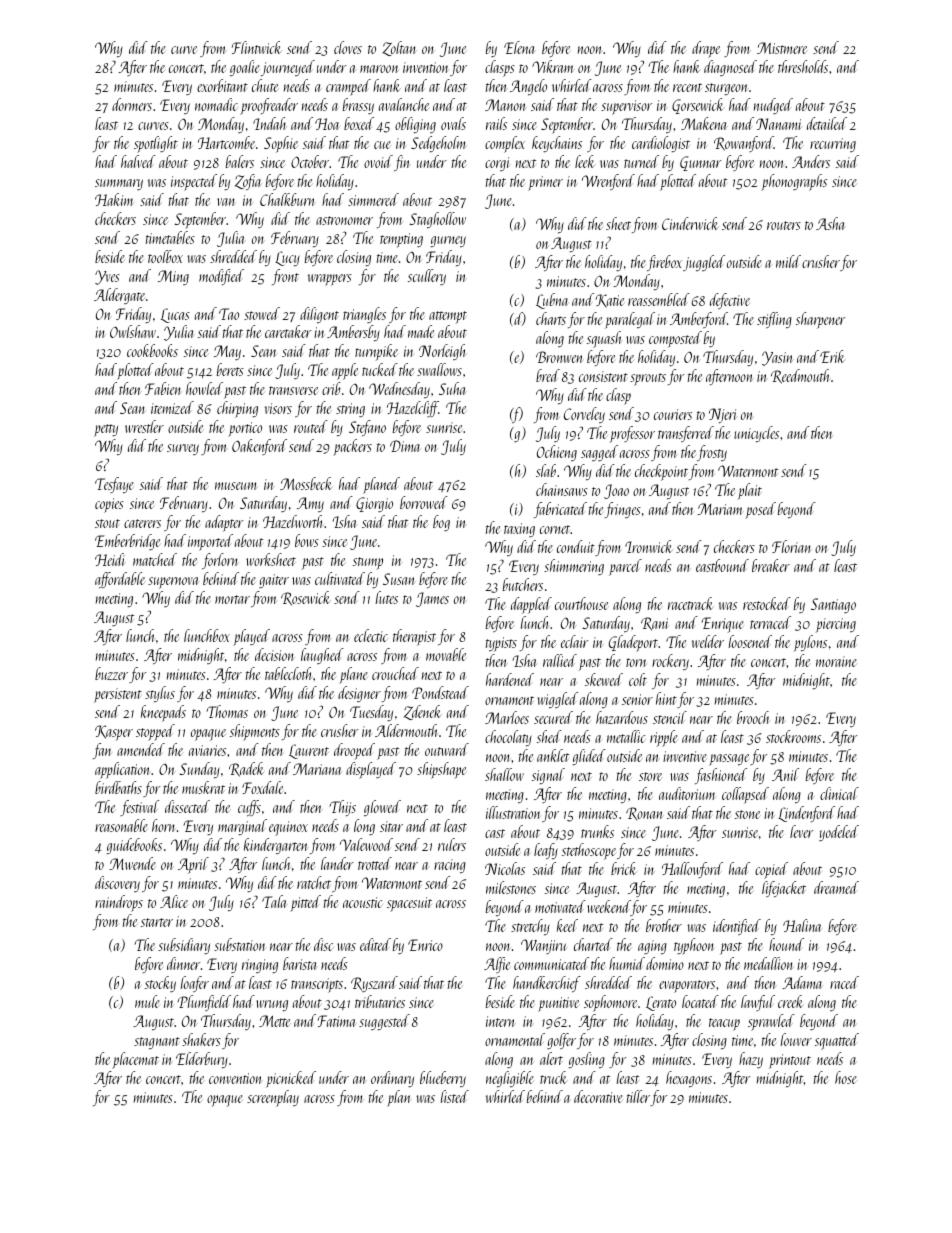  What do you see at coordinates (138, 161) in the document?
I see `halved` at bounding box center [138, 161].
